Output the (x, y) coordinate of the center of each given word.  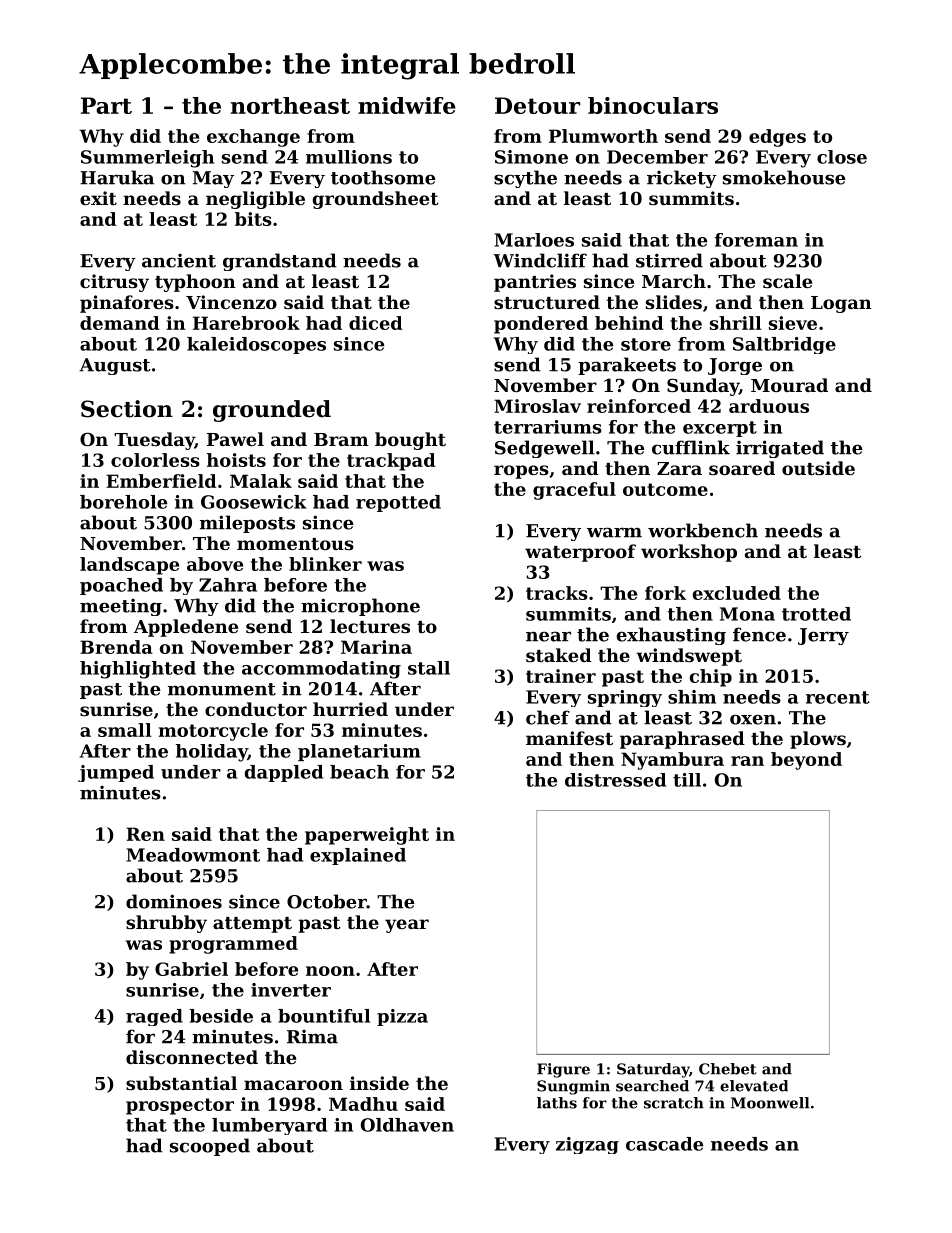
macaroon (293, 1085)
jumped (116, 773)
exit (98, 198)
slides (674, 302)
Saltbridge (784, 345)
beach (359, 772)
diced (376, 323)
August (115, 366)
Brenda (116, 647)
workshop (689, 553)
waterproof (580, 553)
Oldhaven (407, 1125)
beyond (806, 761)
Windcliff (540, 260)
